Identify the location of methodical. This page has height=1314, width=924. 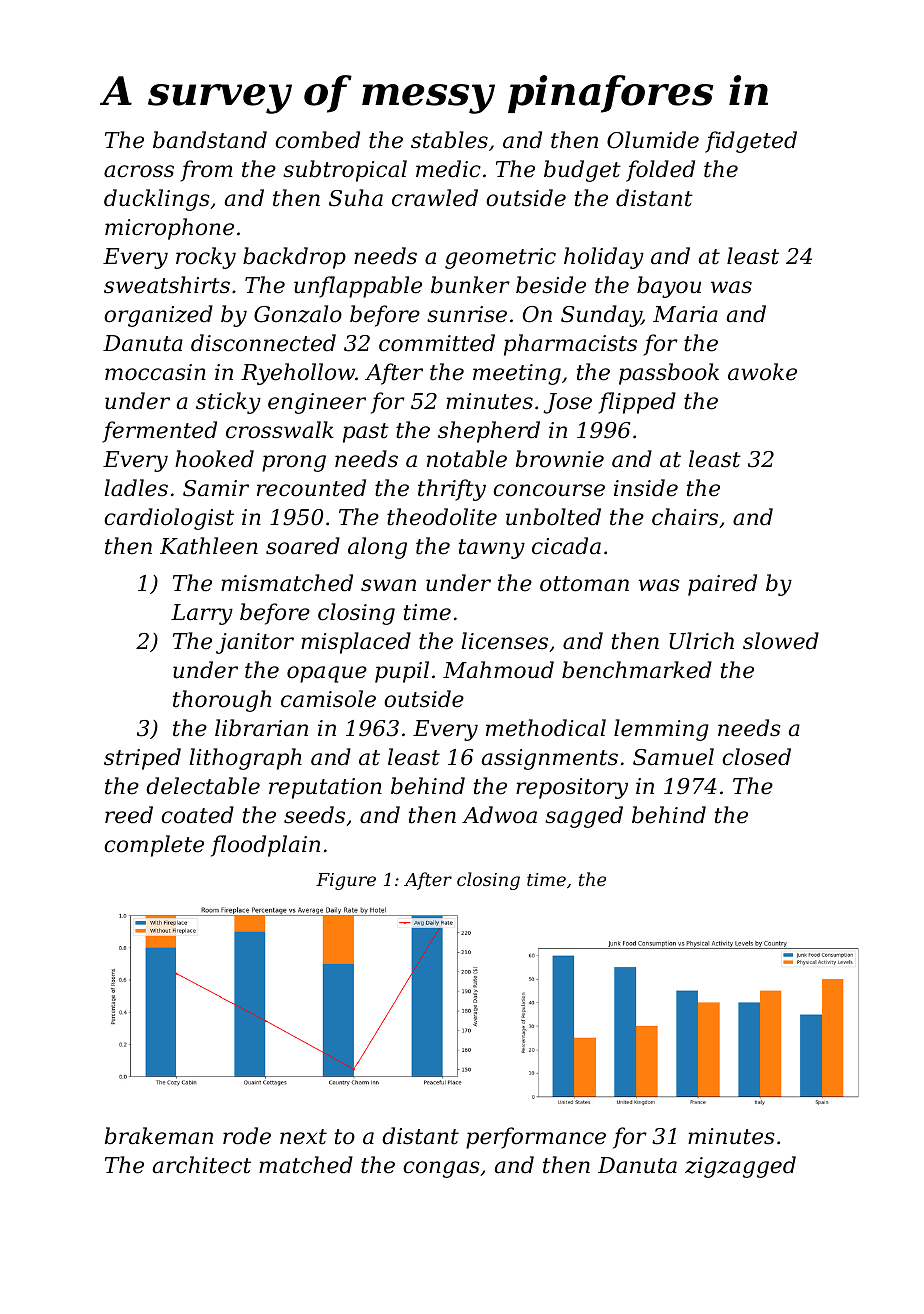
(546, 728).
